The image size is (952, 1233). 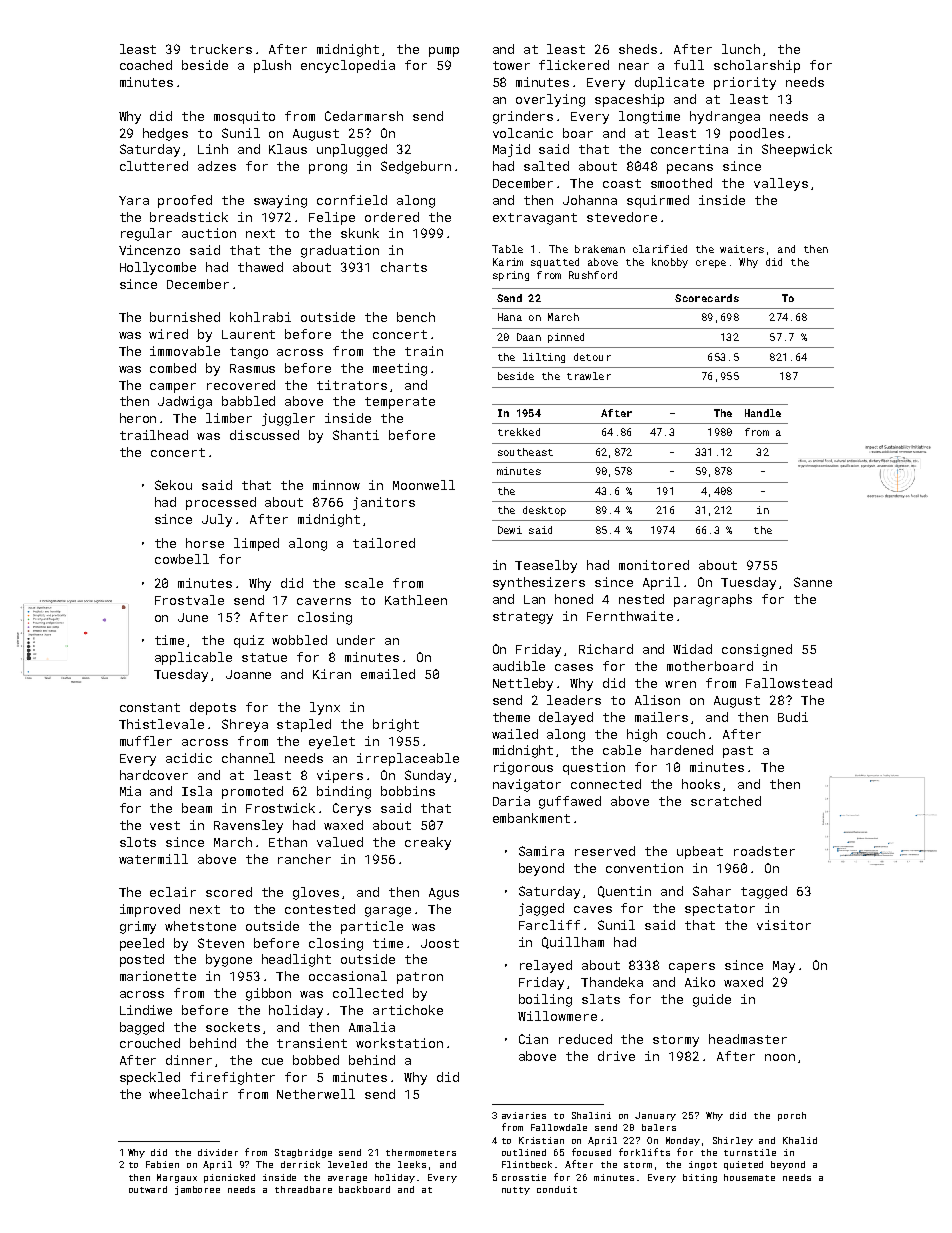 I want to click on threadbare, so click(x=303, y=1189).
